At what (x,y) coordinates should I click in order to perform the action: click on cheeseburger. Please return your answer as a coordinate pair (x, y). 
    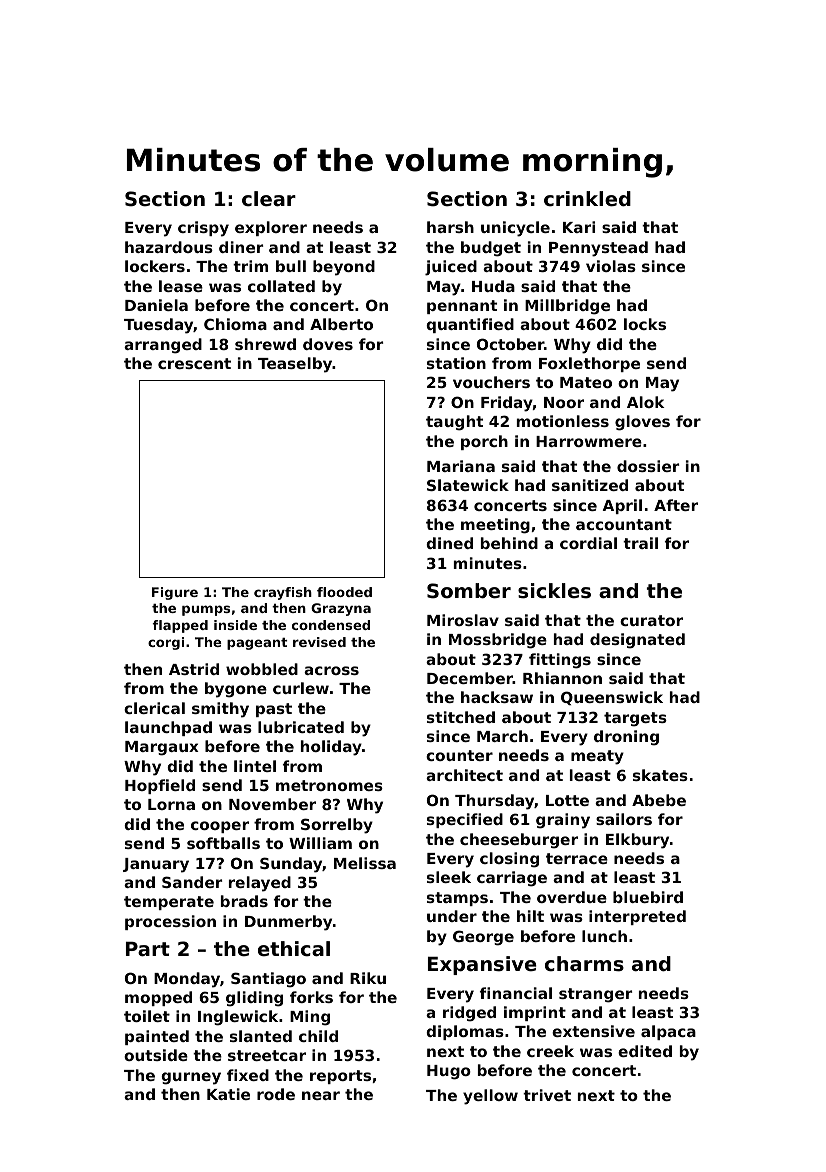
    Looking at the image, I should click on (519, 841).
